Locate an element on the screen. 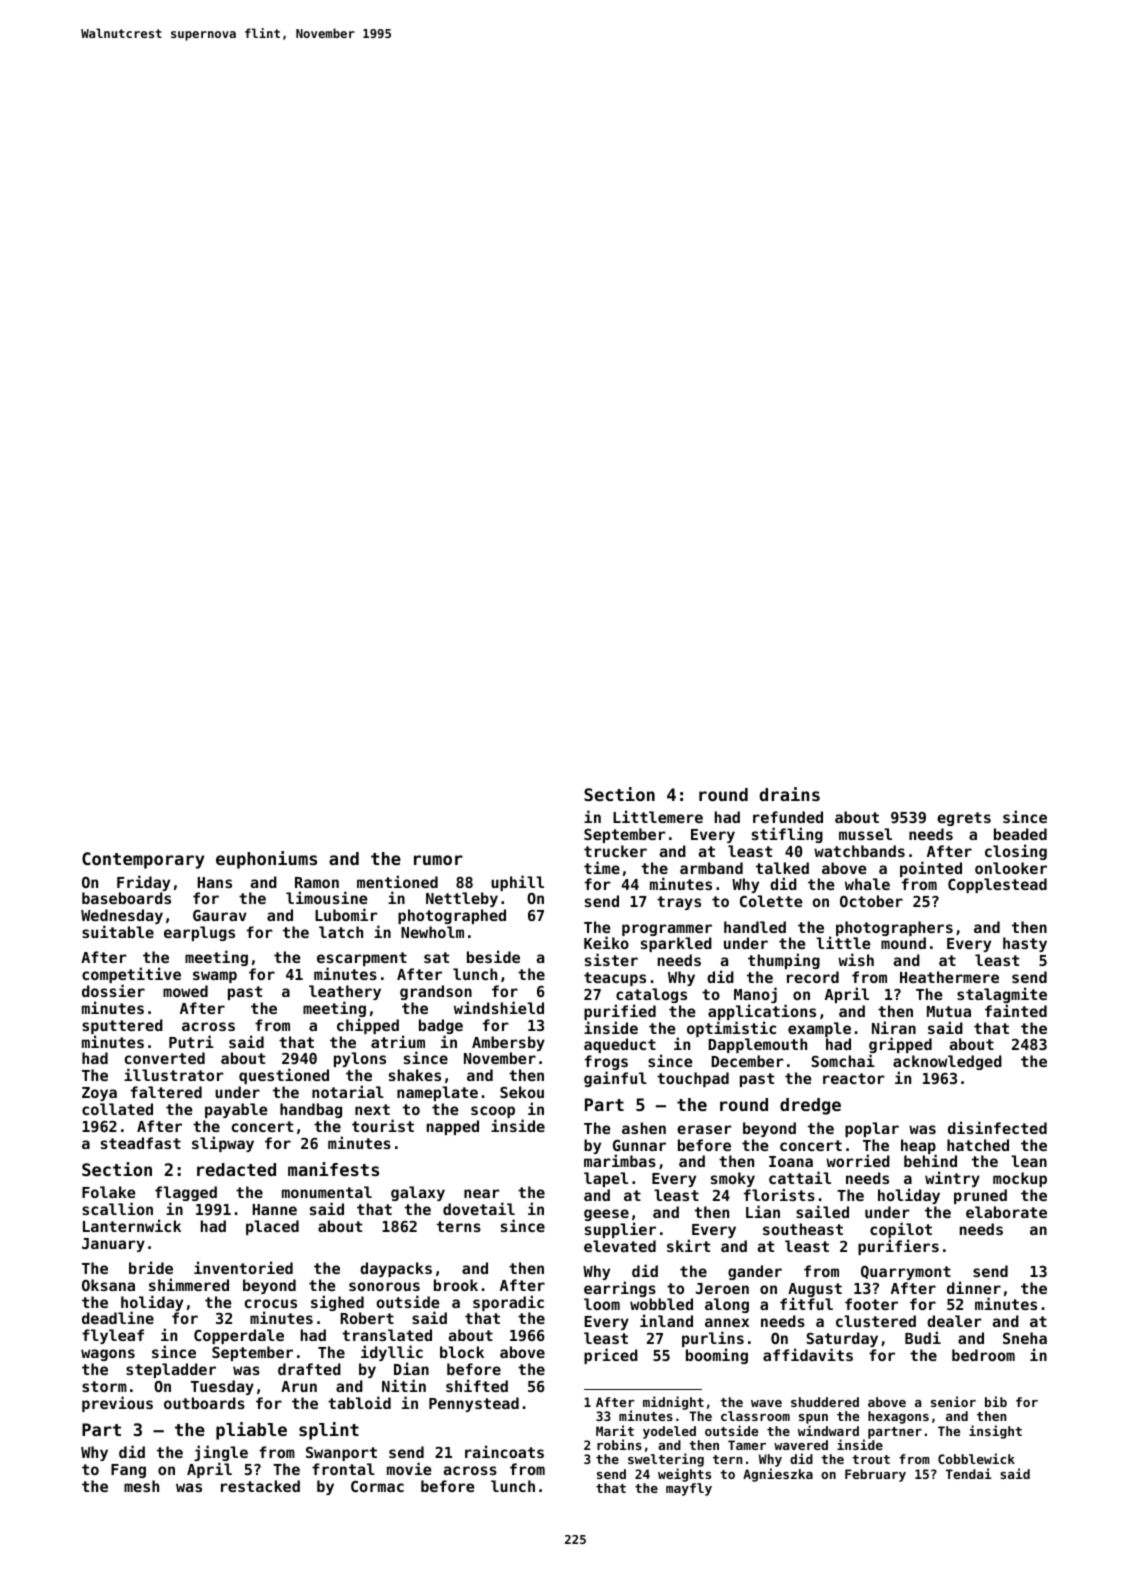 The image size is (1129, 1596). drains is located at coordinates (790, 794).
